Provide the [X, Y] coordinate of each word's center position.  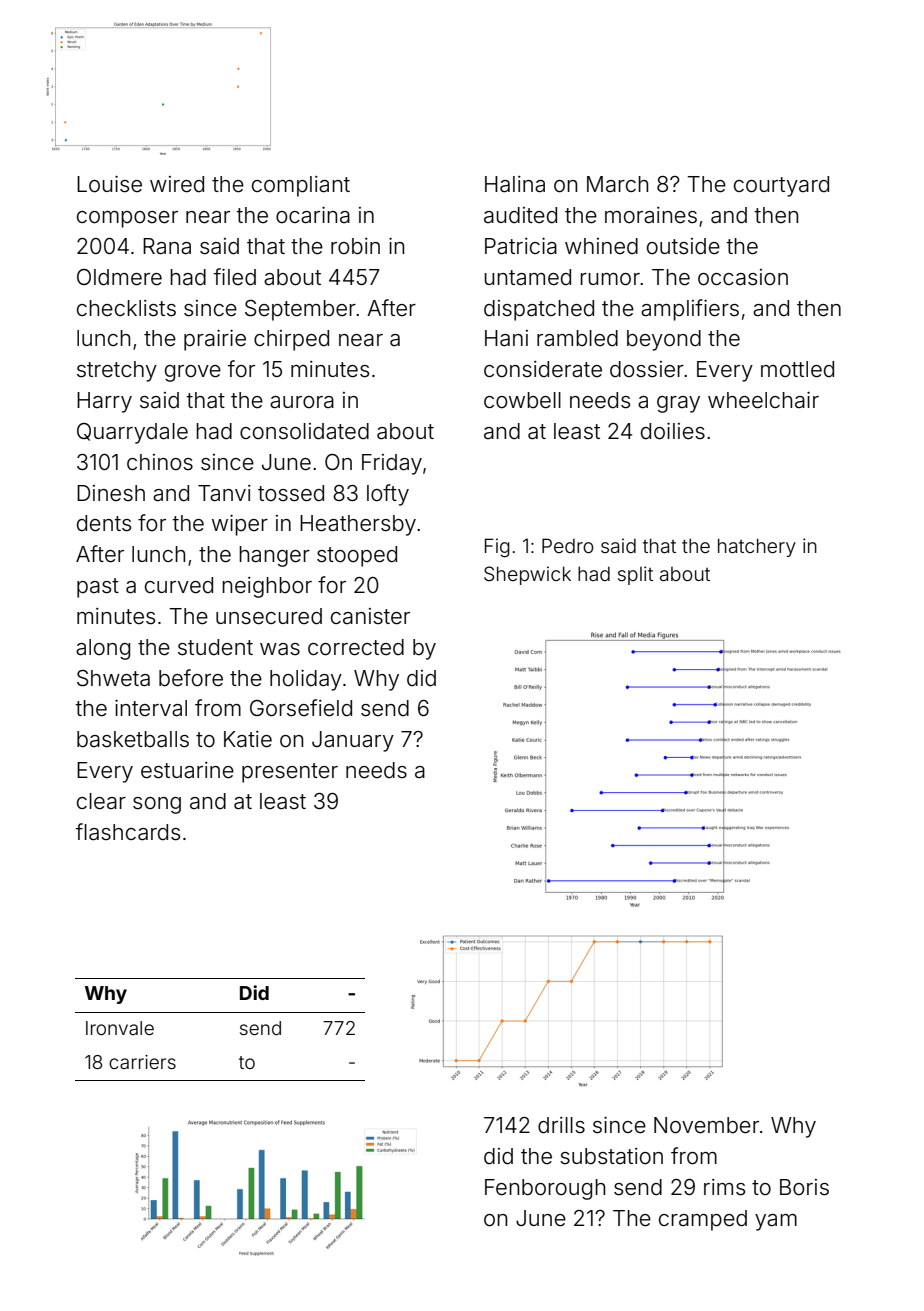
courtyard [781, 186]
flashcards [128, 832]
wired [177, 184]
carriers [142, 1062]
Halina [515, 184]
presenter [290, 773]
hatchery [757, 547]
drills [561, 1125]
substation [611, 1156]
